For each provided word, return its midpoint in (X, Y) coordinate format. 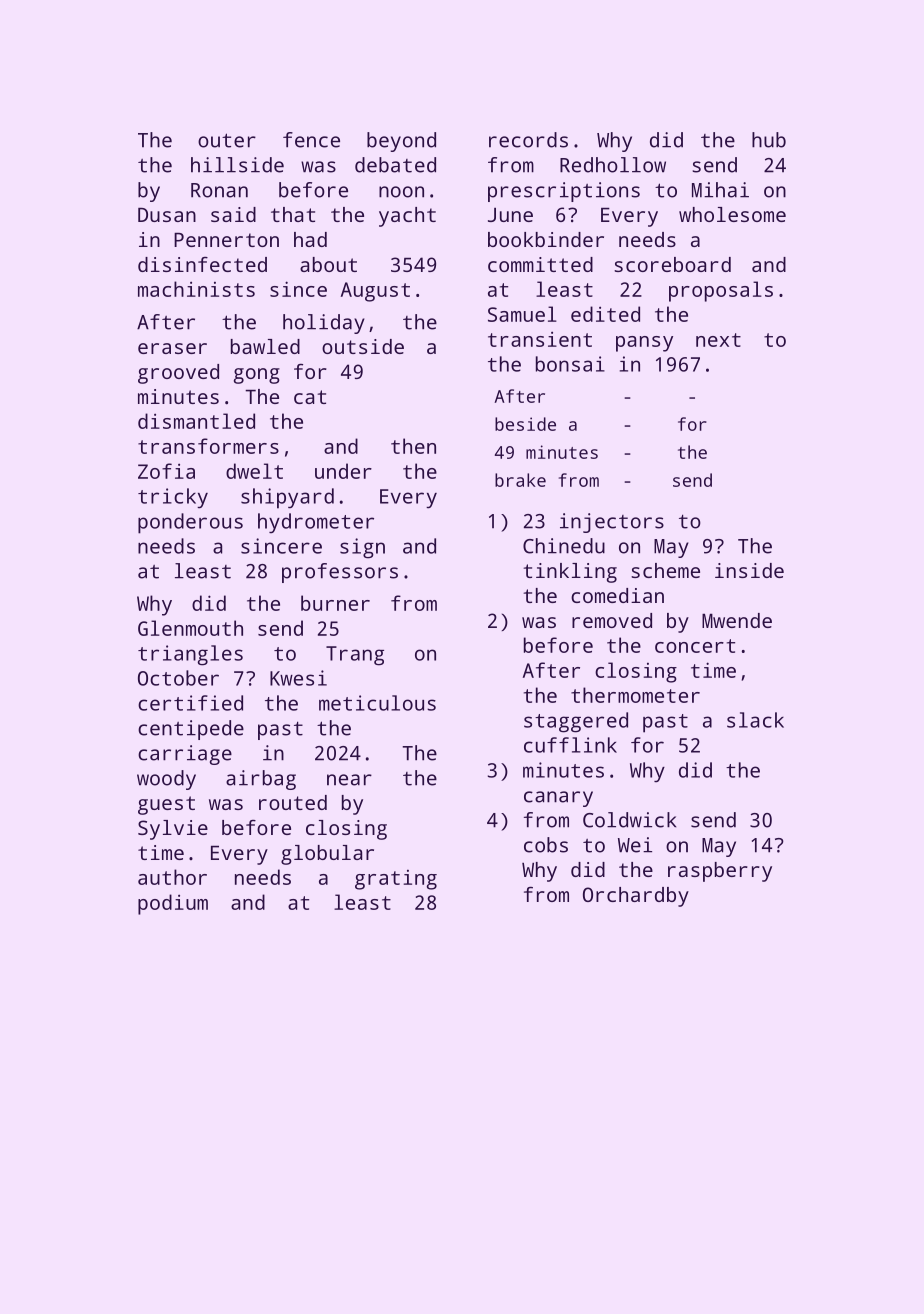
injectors (612, 523)
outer (227, 140)
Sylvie (173, 830)
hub (769, 140)
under (343, 471)
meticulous (377, 703)
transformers (208, 446)
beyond (401, 142)
